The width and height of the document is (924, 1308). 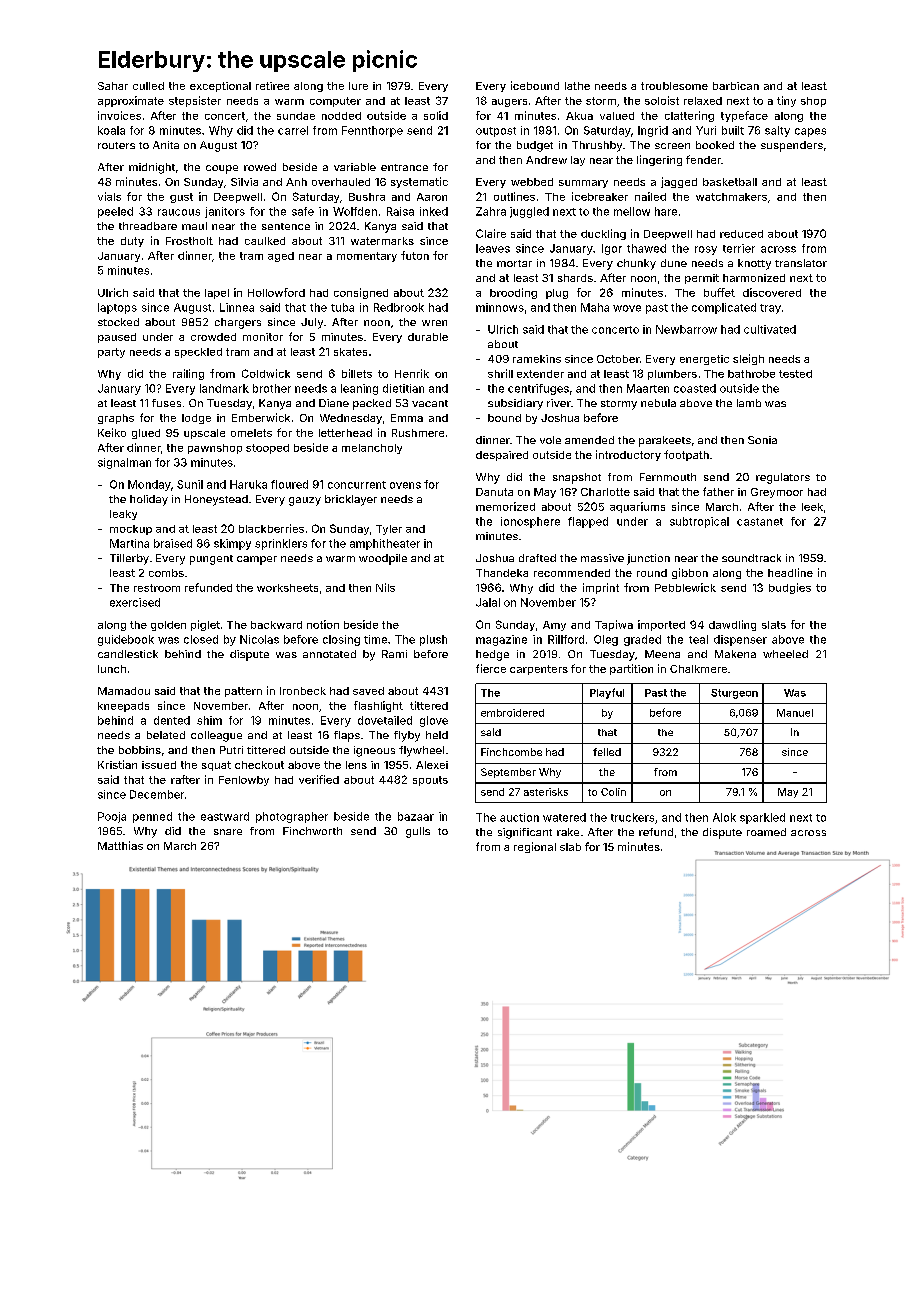 What do you see at coordinates (385, 544) in the document?
I see `amphitheater` at bounding box center [385, 544].
